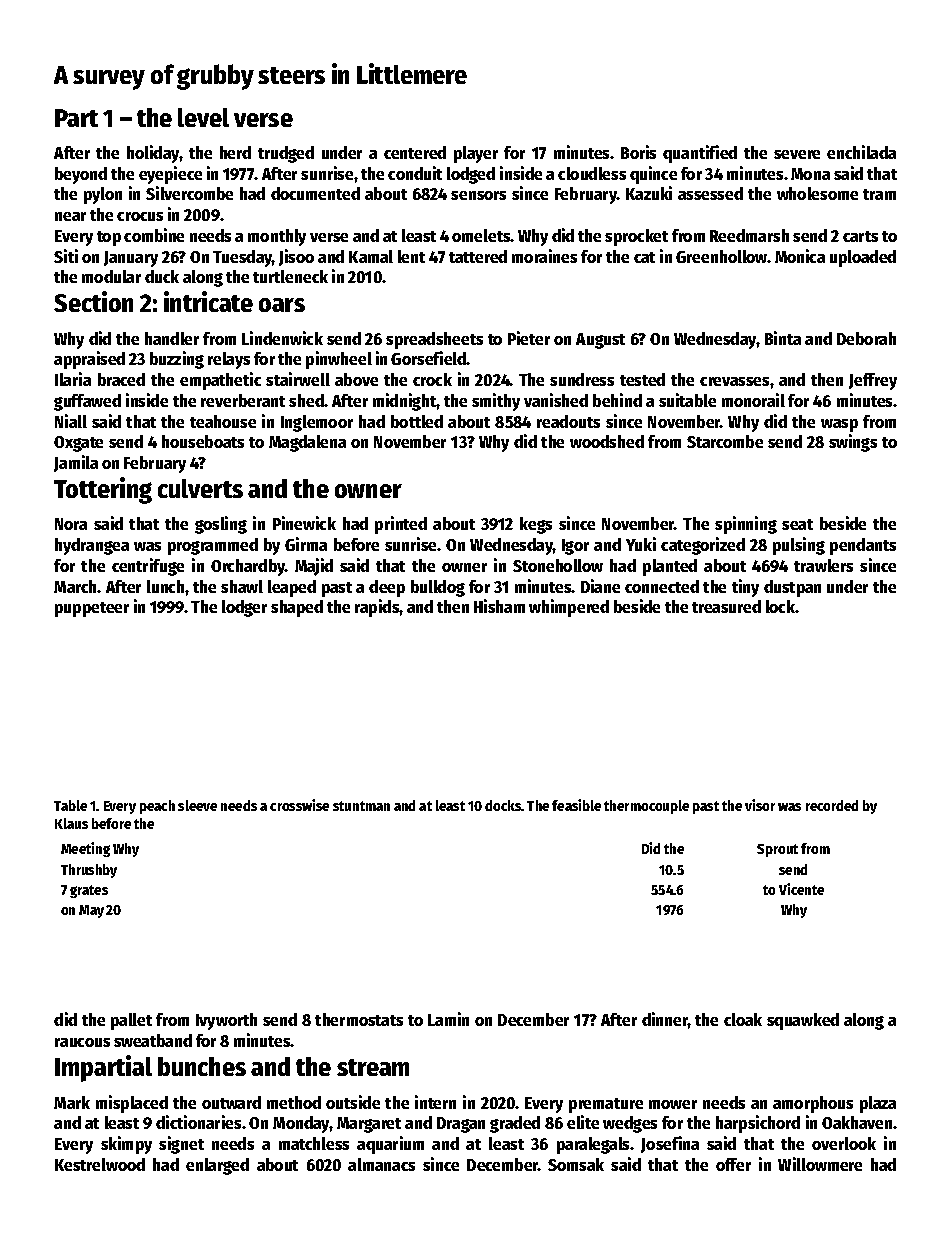 This page has height=1233, width=952. I want to click on Mark, so click(72, 1102).
